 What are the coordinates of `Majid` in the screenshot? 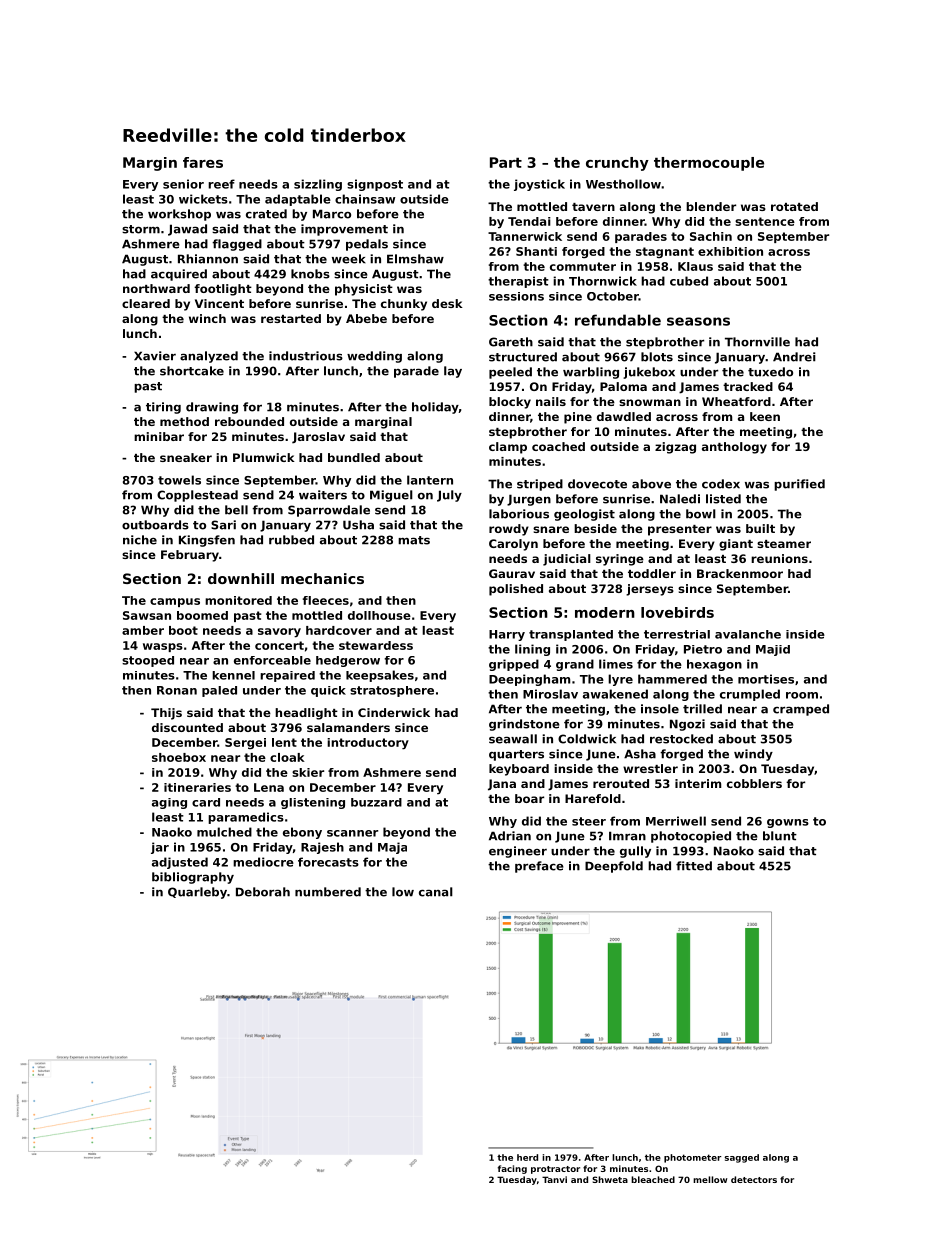 It's located at (773, 650).
